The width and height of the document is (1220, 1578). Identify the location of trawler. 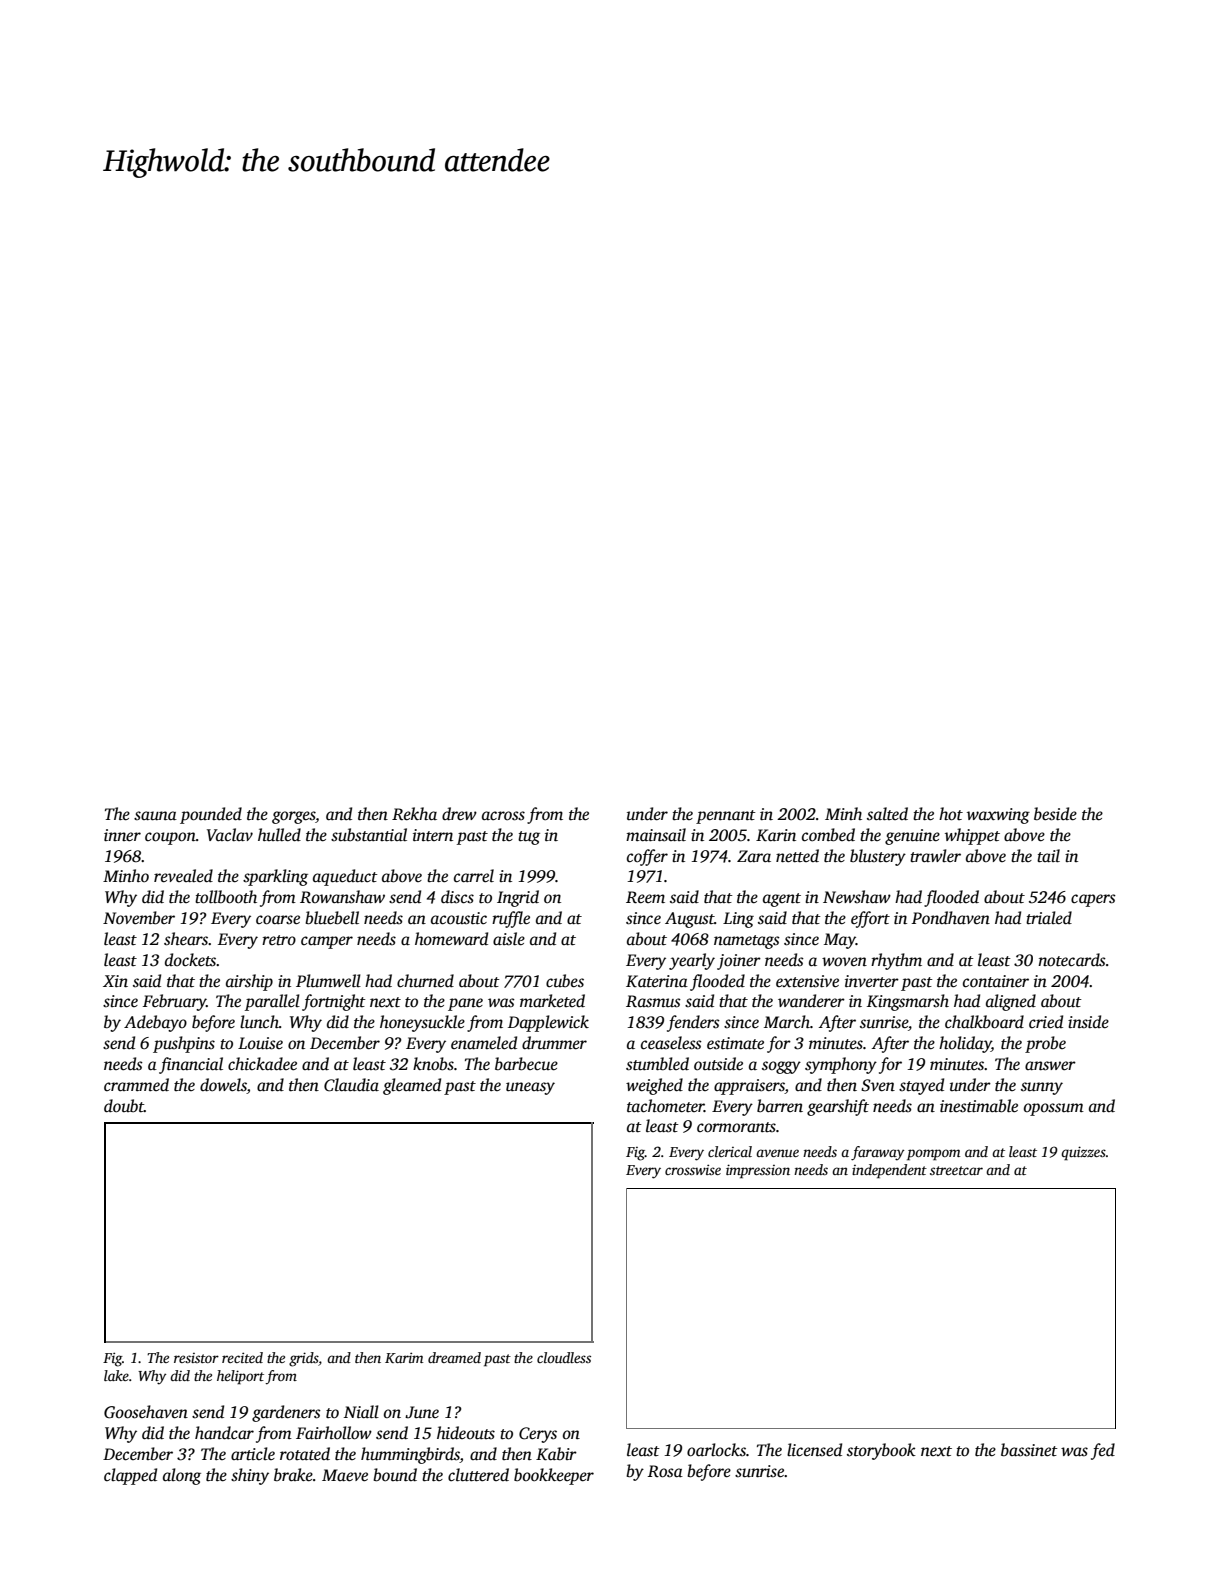
(935, 856).
